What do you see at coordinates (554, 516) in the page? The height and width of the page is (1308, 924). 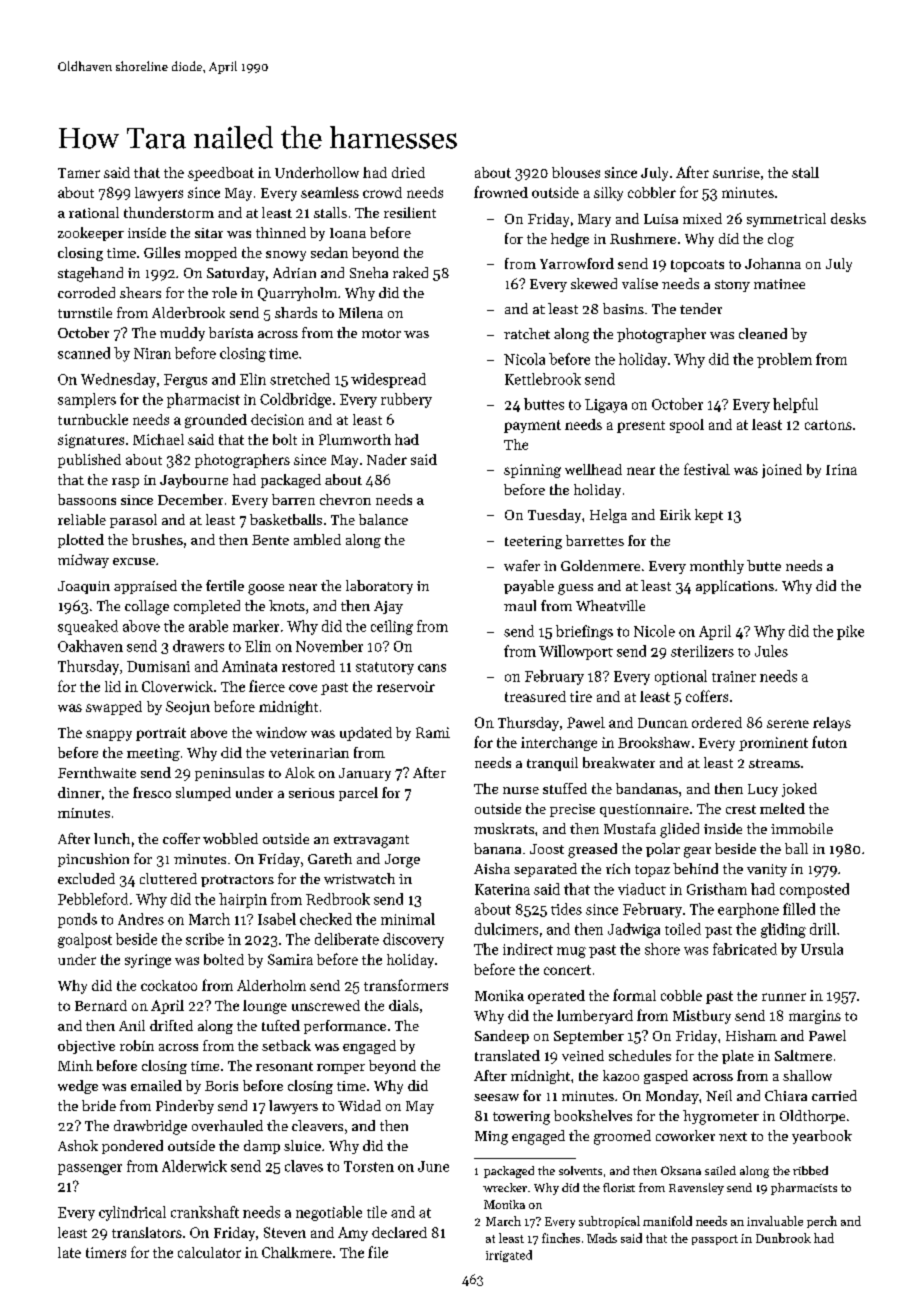 I see `Tuesday` at bounding box center [554, 516].
